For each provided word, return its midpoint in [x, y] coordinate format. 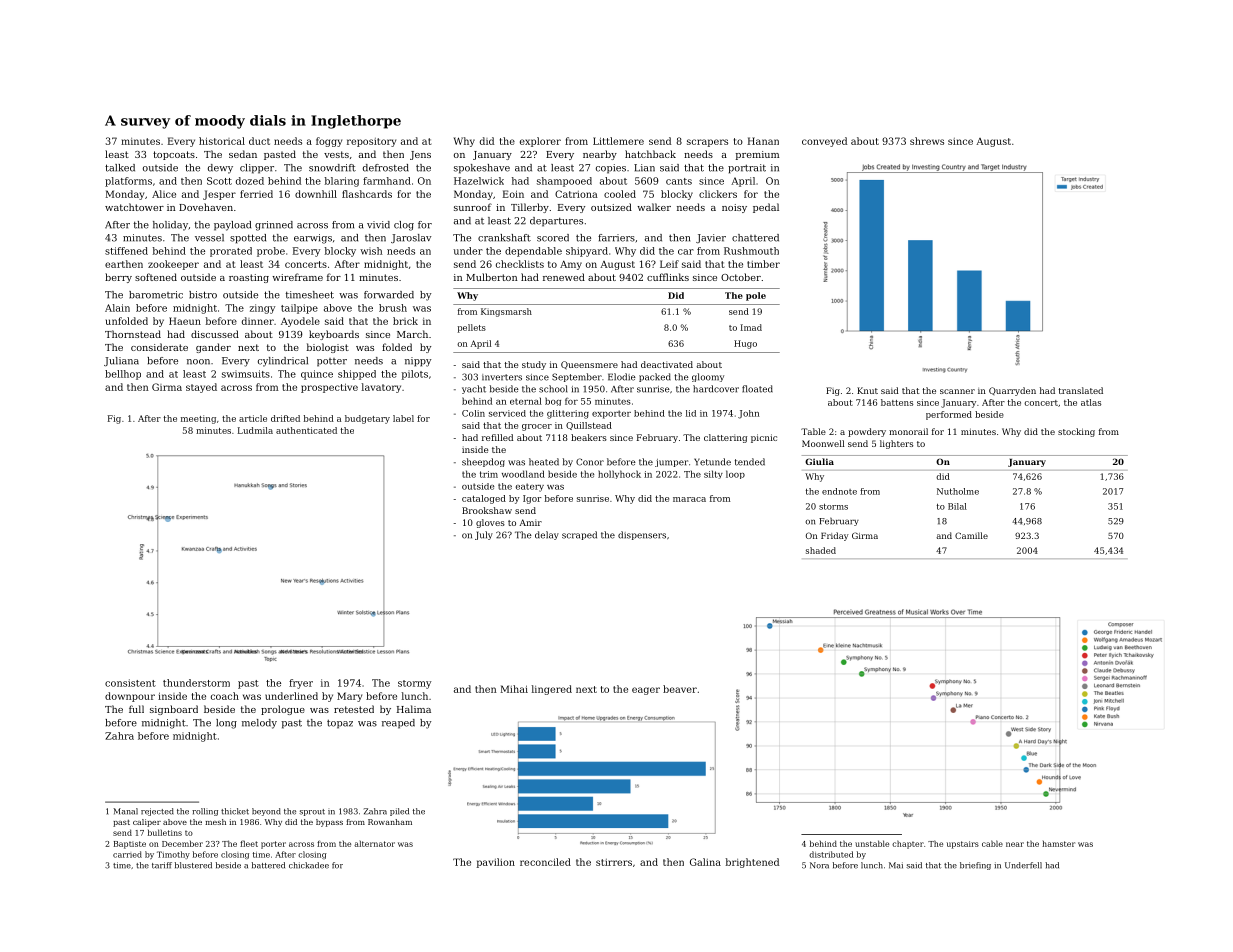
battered [268, 865]
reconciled [545, 862]
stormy [414, 684]
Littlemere [618, 141]
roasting [249, 278]
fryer [301, 684]
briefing [975, 866]
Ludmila [255, 430]
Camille [971, 535]
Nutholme [958, 491]
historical [222, 141]
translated [1081, 390]
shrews [927, 141]
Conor [590, 462]
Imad [751, 327]
